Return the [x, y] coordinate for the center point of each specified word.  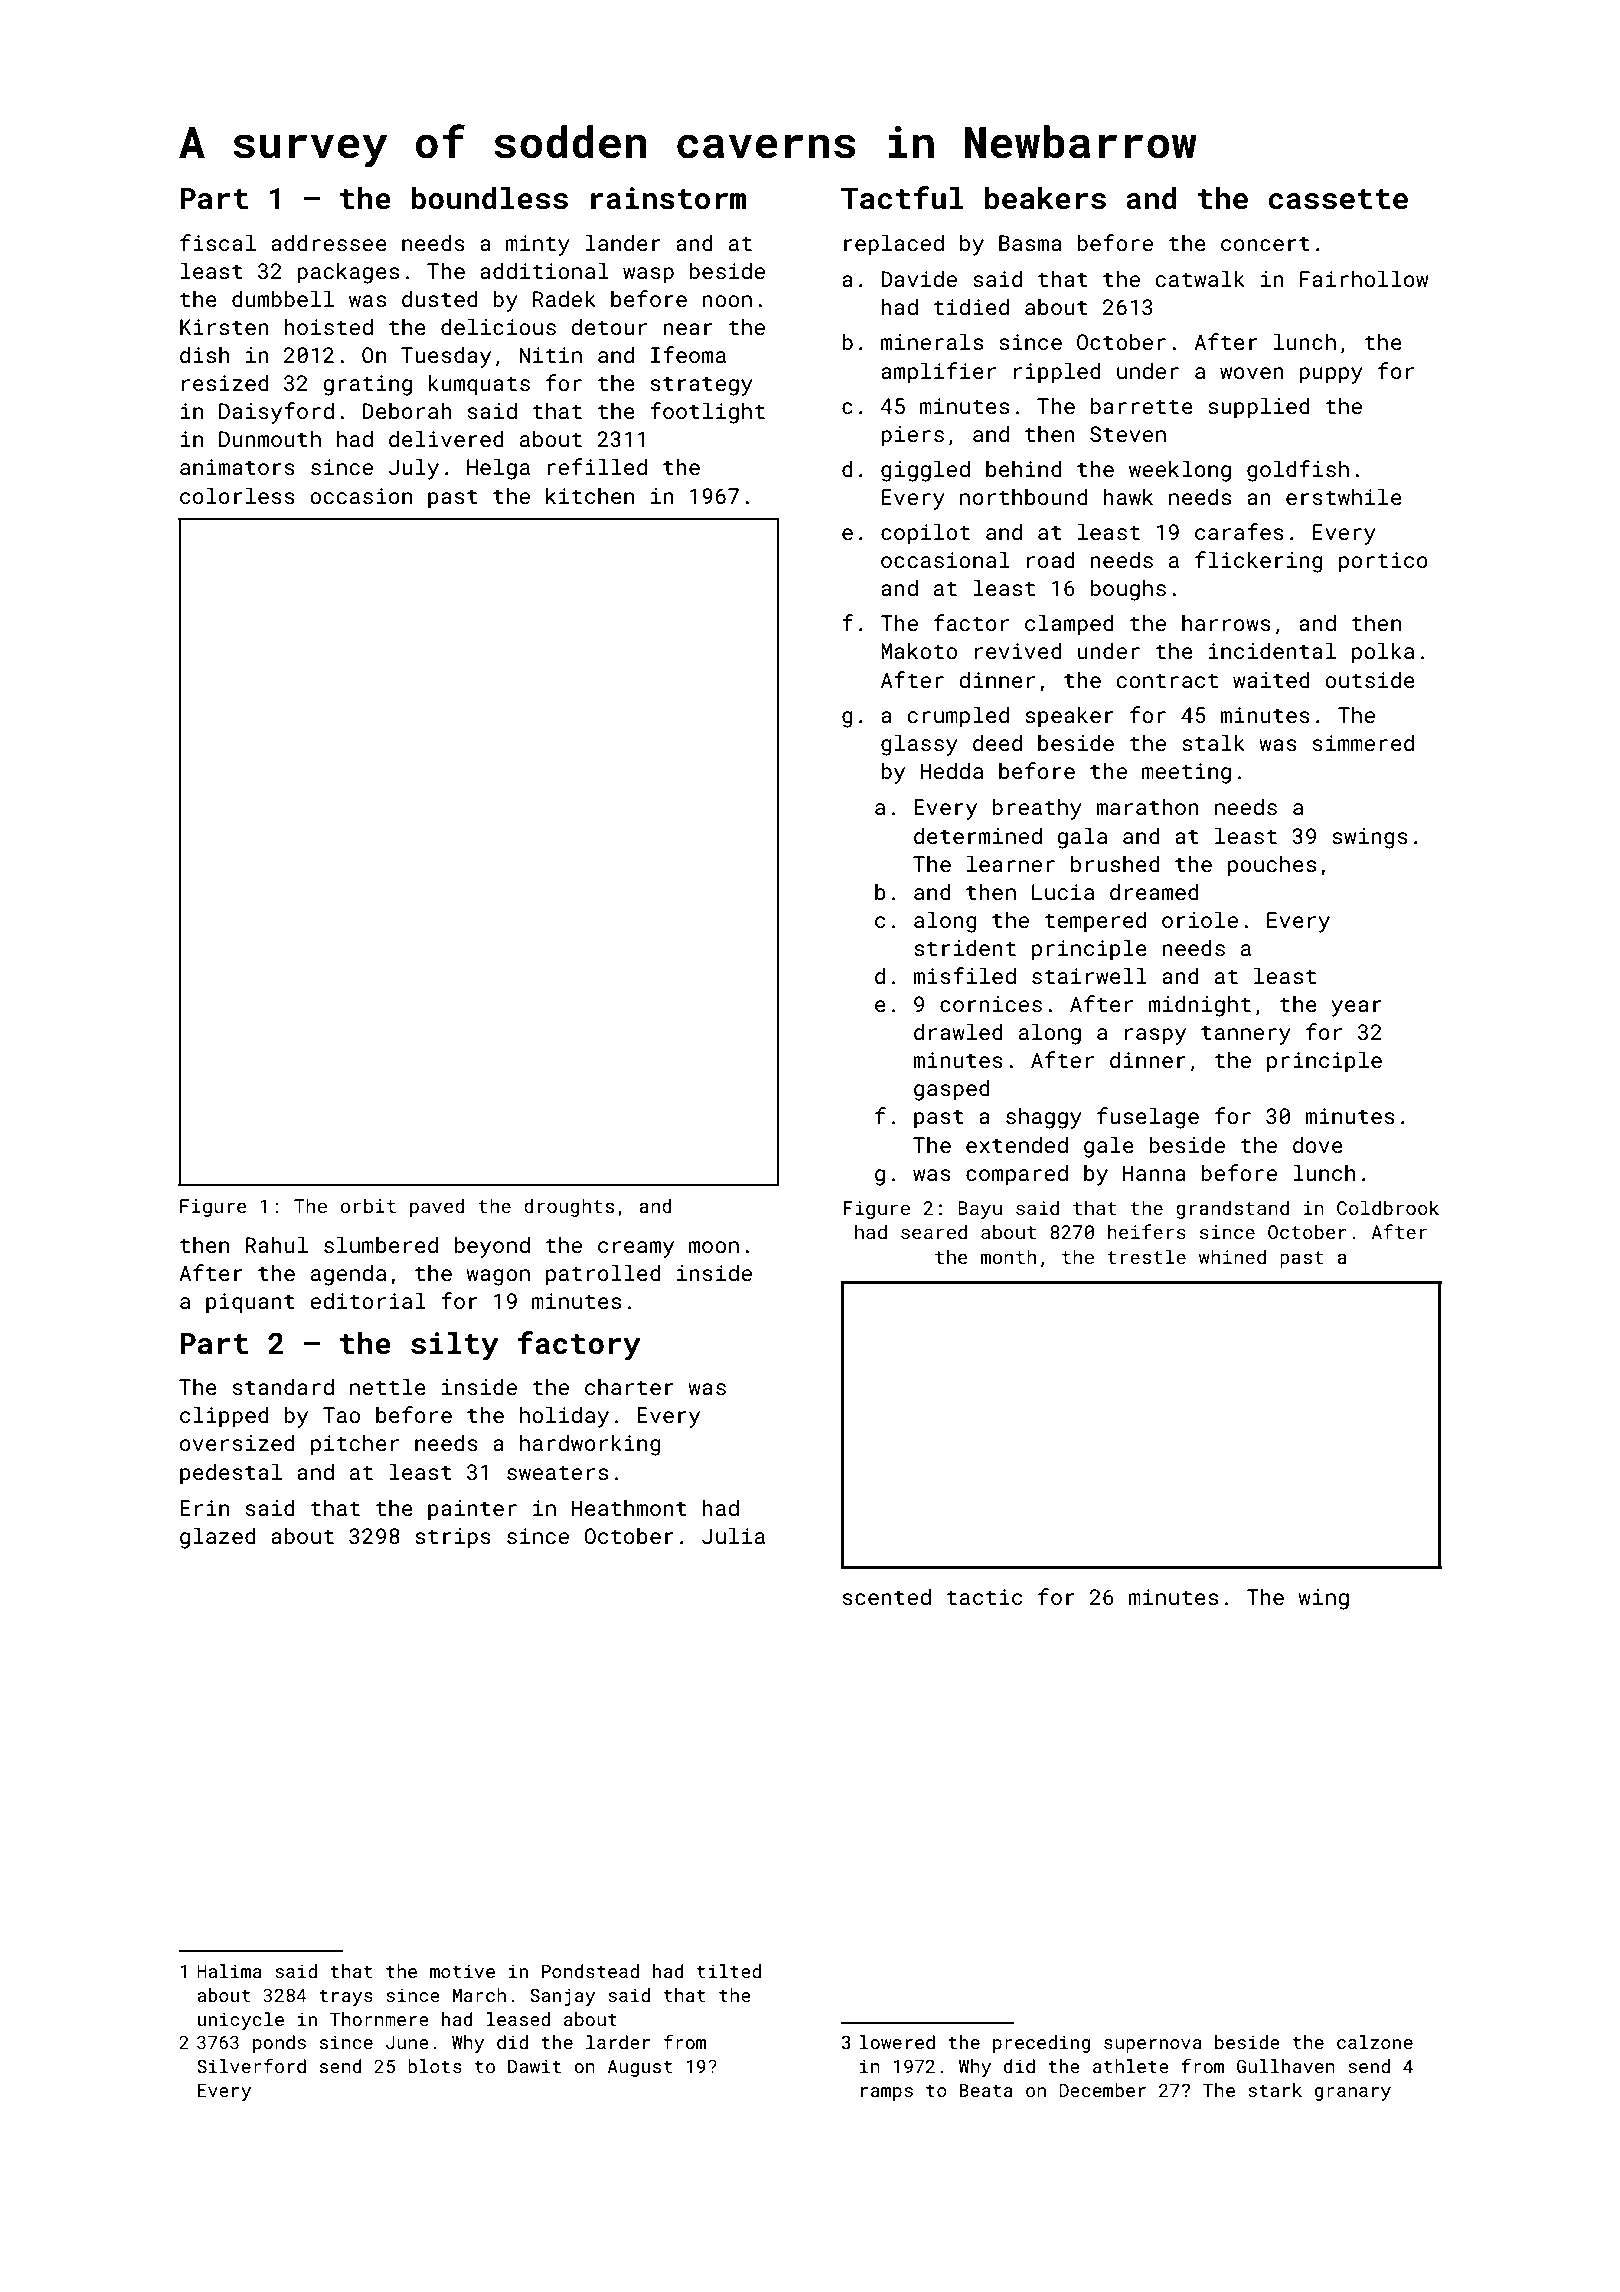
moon [714, 1247]
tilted [729, 1971]
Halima [229, 1971]
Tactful [902, 198]
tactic [984, 1597]
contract [1167, 680]
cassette [1338, 199]
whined [1232, 1256]
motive [462, 1971]
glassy [919, 745]
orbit [368, 1205]
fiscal [218, 242]
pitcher [355, 1445]
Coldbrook [1388, 1207]
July [414, 469]
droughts [569, 1207]
